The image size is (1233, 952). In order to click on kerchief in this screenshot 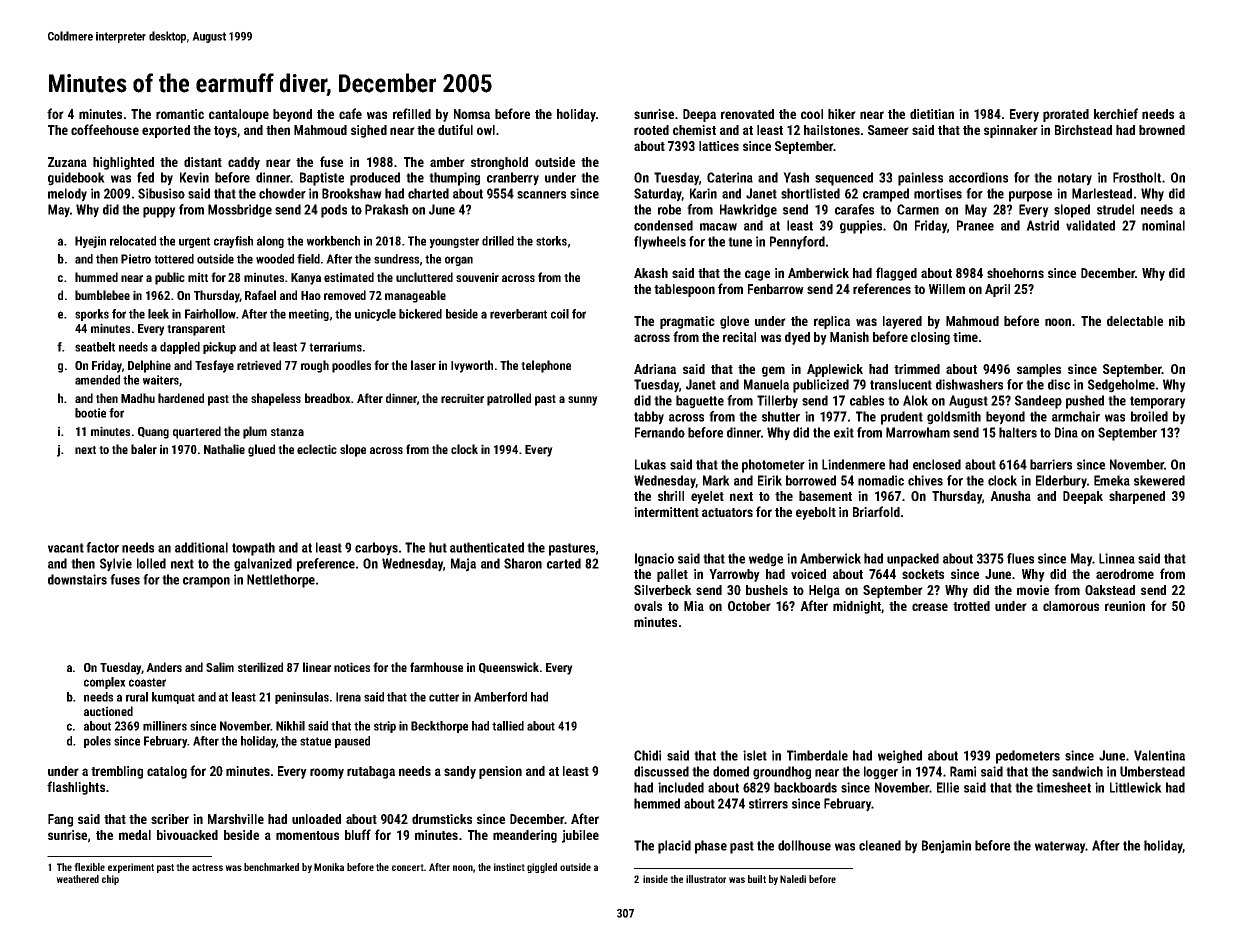, I will do `click(1116, 113)`.
